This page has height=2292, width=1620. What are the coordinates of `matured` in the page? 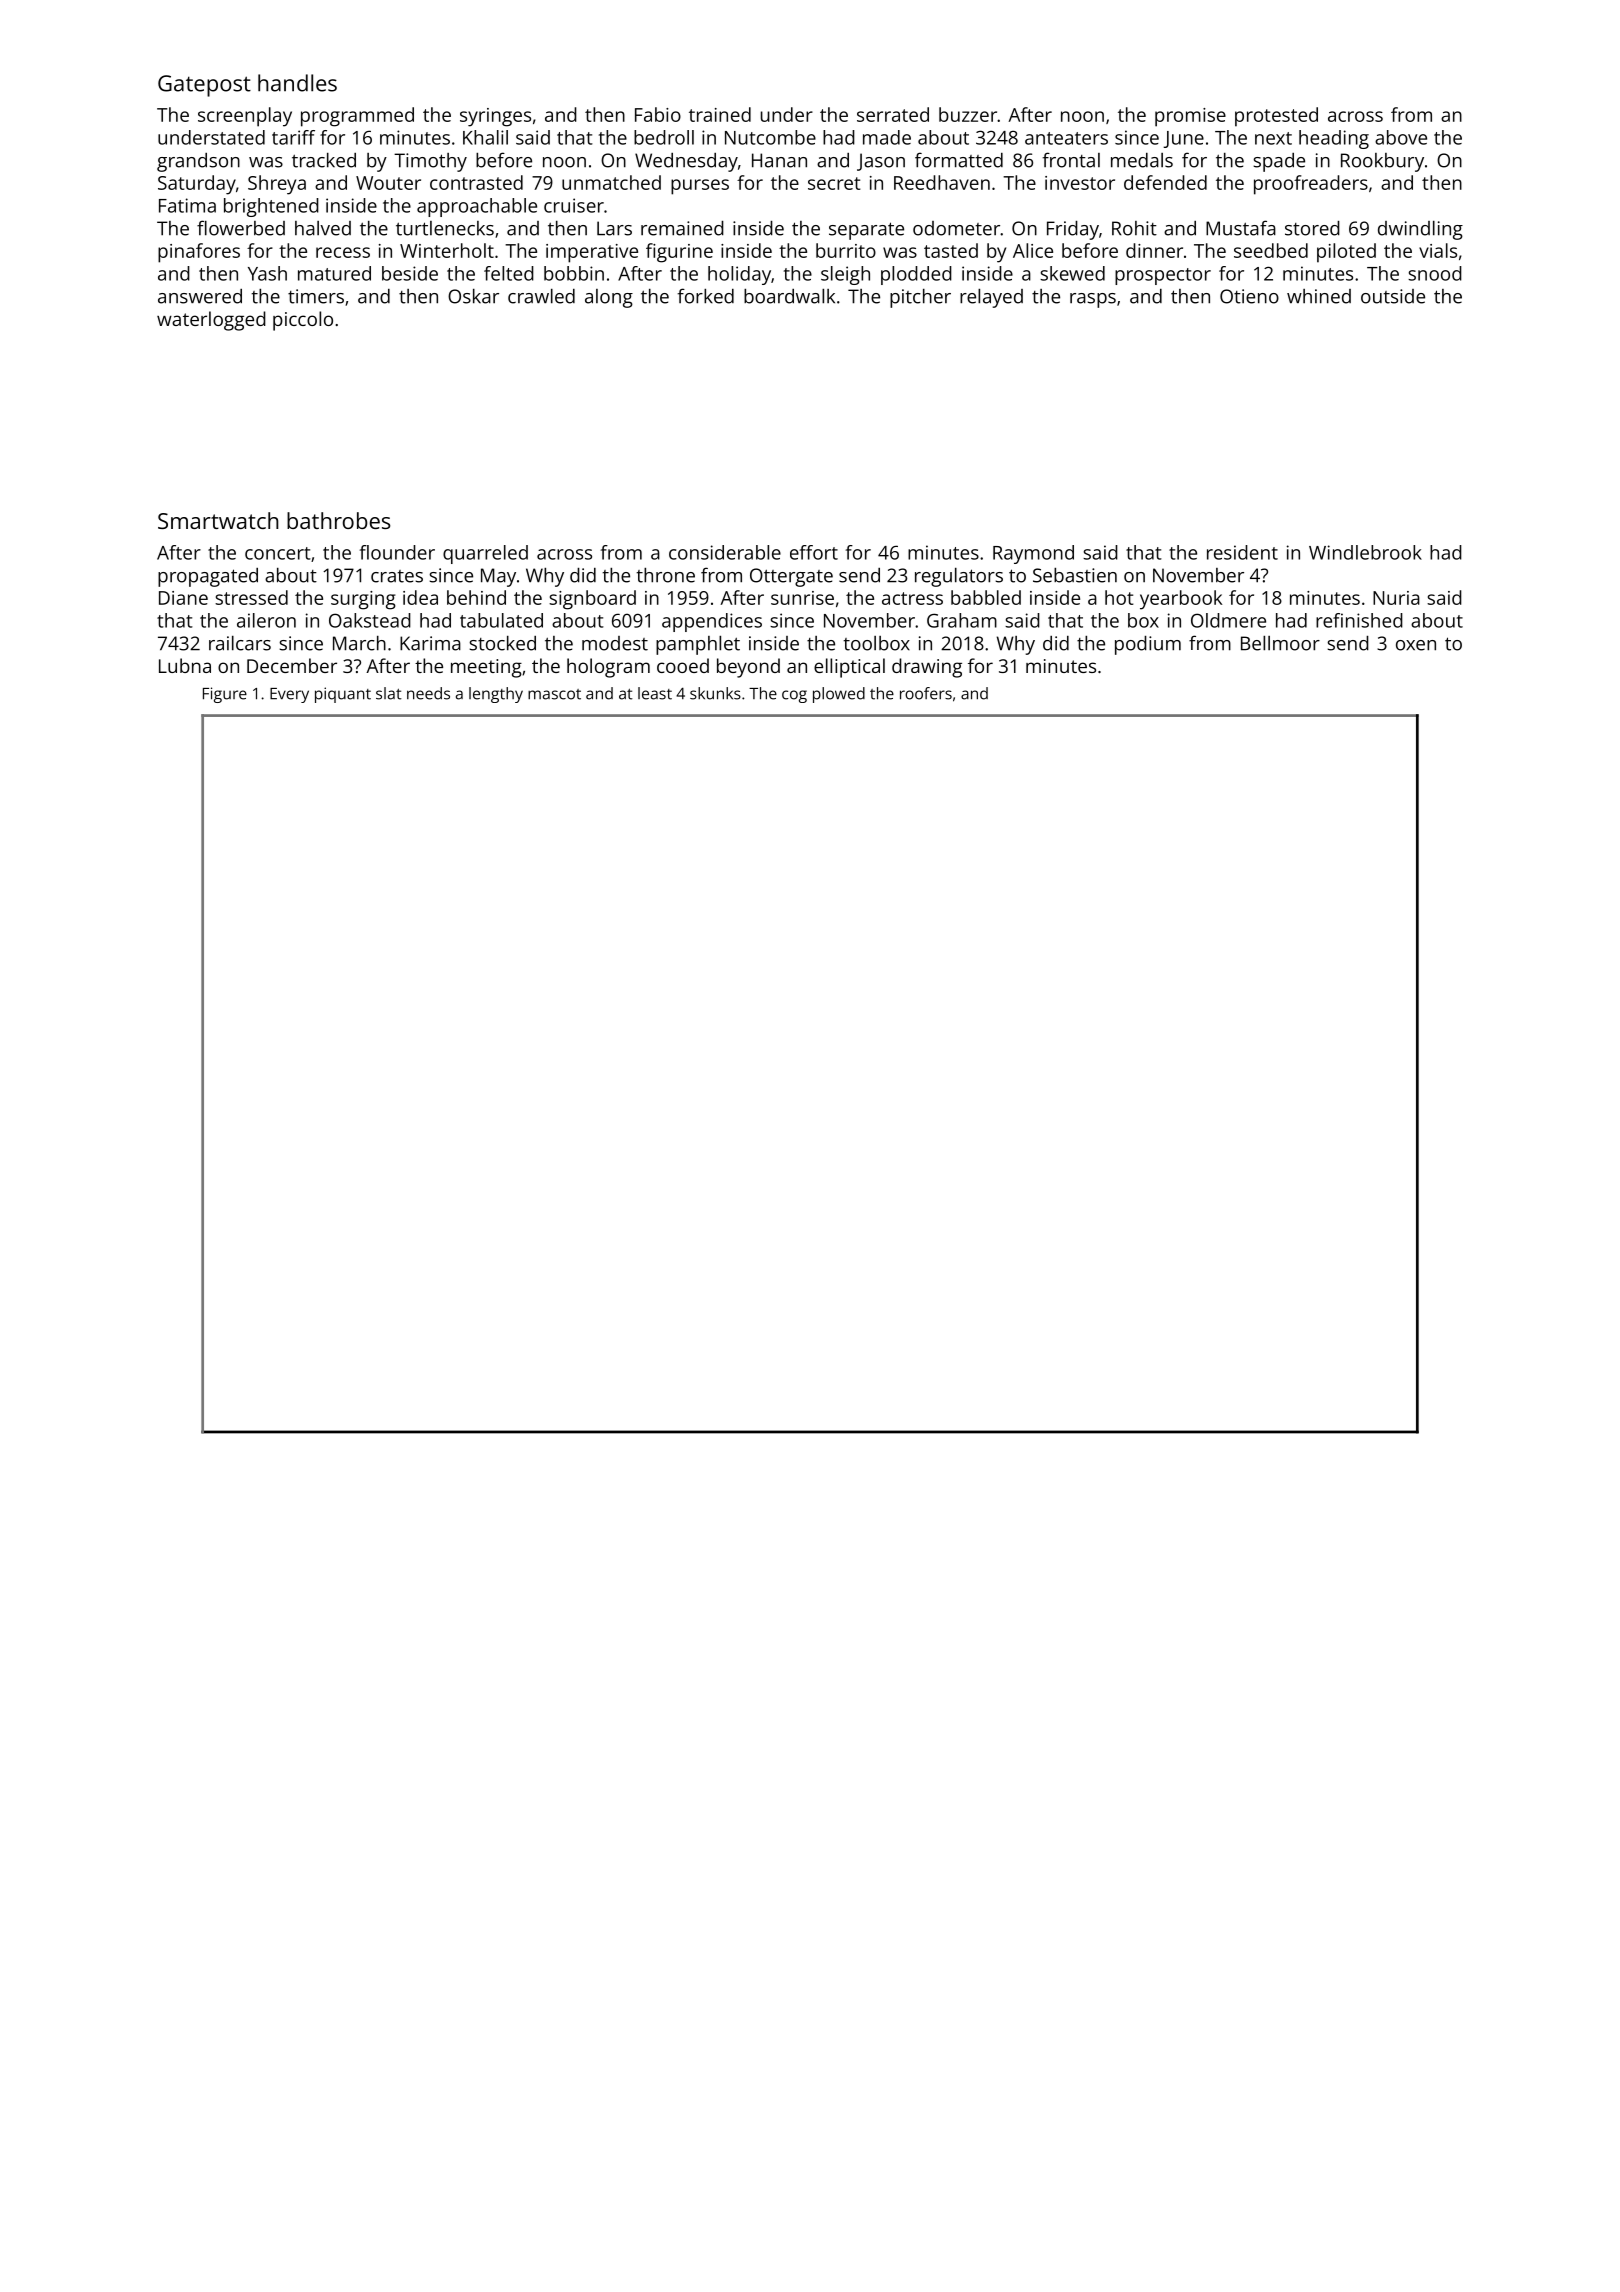 It's located at (334, 273).
